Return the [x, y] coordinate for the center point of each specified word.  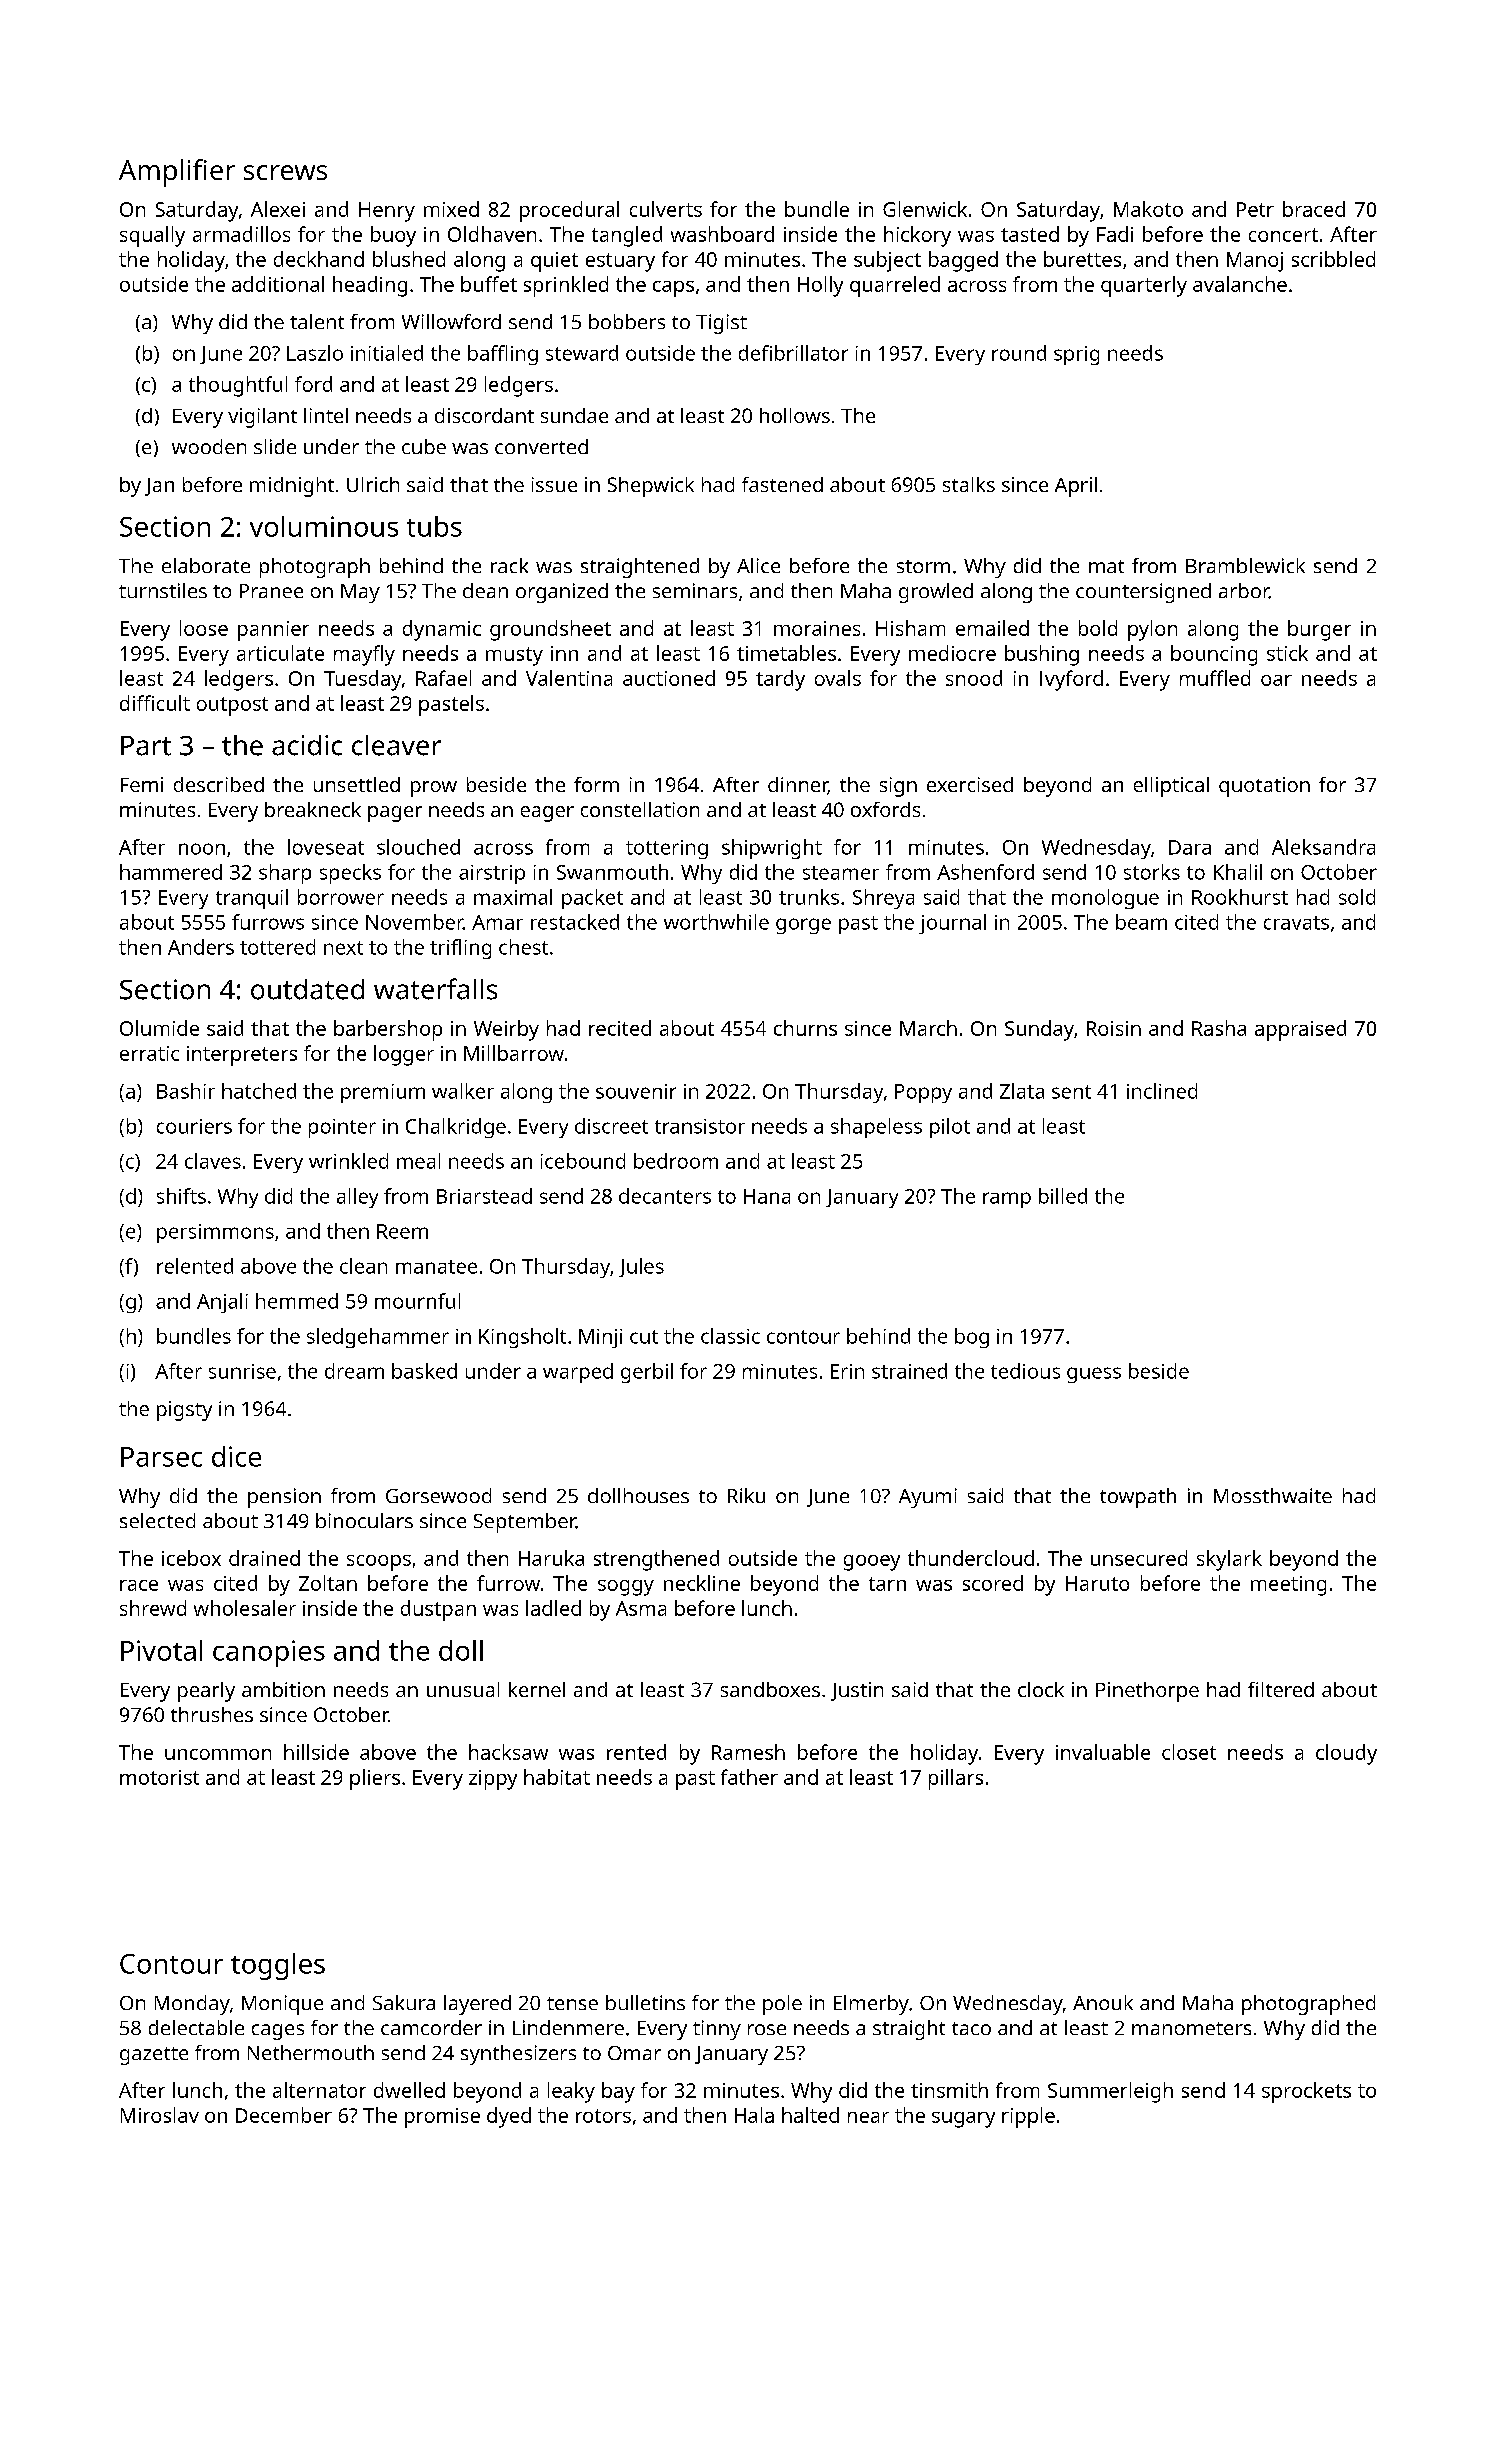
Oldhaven [492, 234]
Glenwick [925, 209]
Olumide [159, 1028]
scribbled [1333, 259]
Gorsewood [438, 1495]
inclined [1162, 1091]
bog [972, 1338]
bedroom [676, 1161]
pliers [375, 1779]
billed [1063, 1196]
